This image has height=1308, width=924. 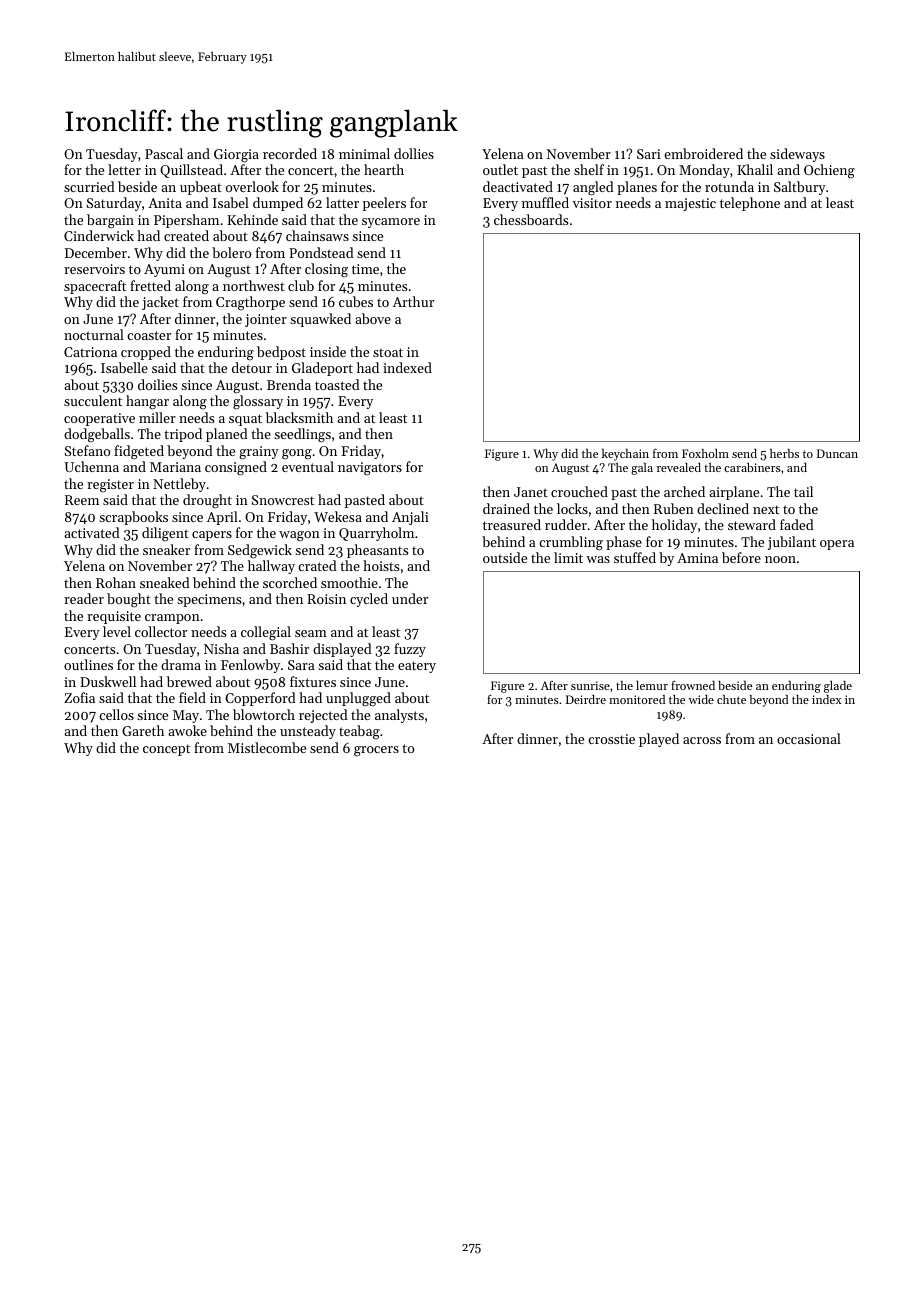 What do you see at coordinates (84, 598) in the image?
I see `reader` at bounding box center [84, 598].
